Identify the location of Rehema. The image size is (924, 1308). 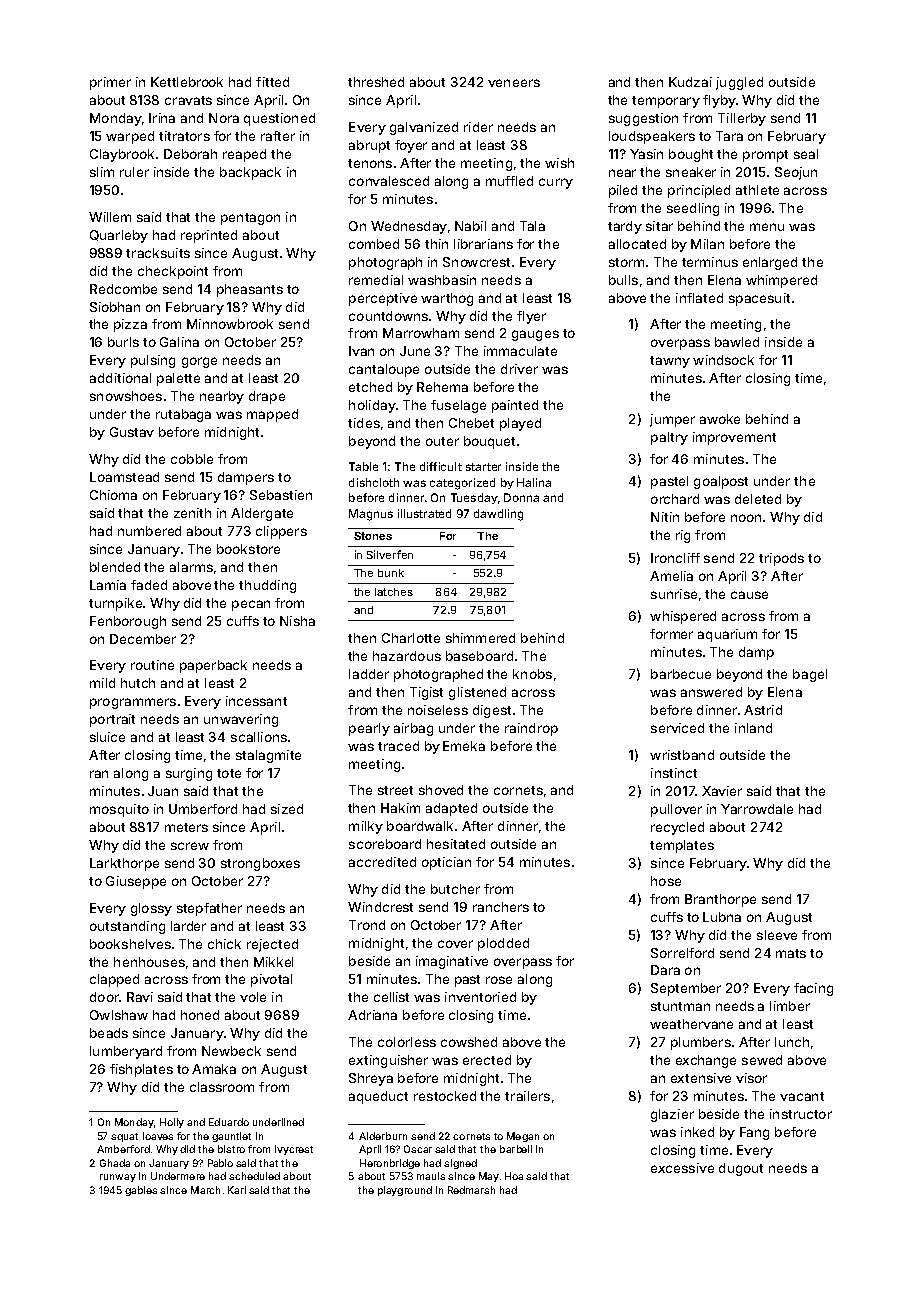
(442, 387).
